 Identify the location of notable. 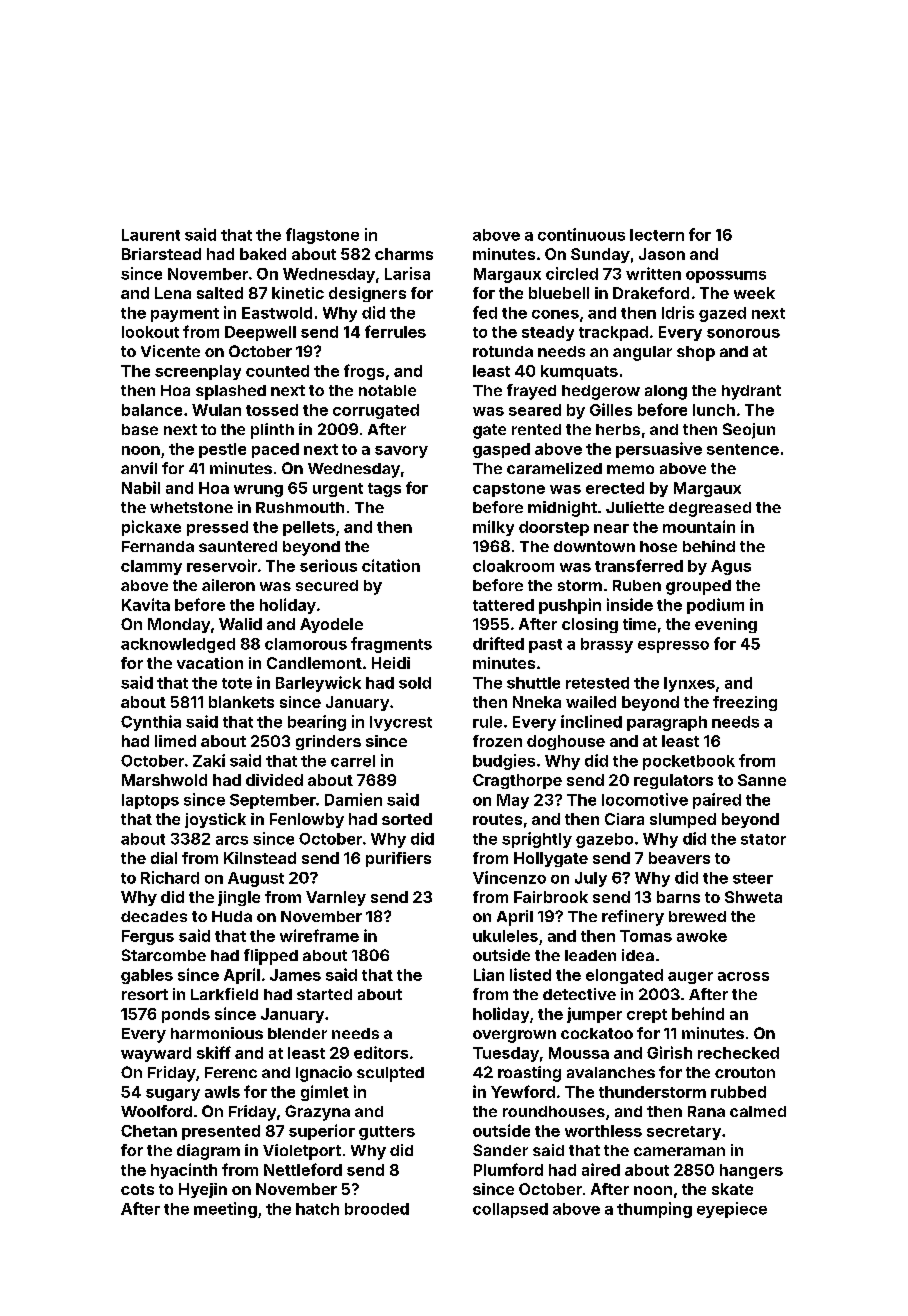
(387, 390).
